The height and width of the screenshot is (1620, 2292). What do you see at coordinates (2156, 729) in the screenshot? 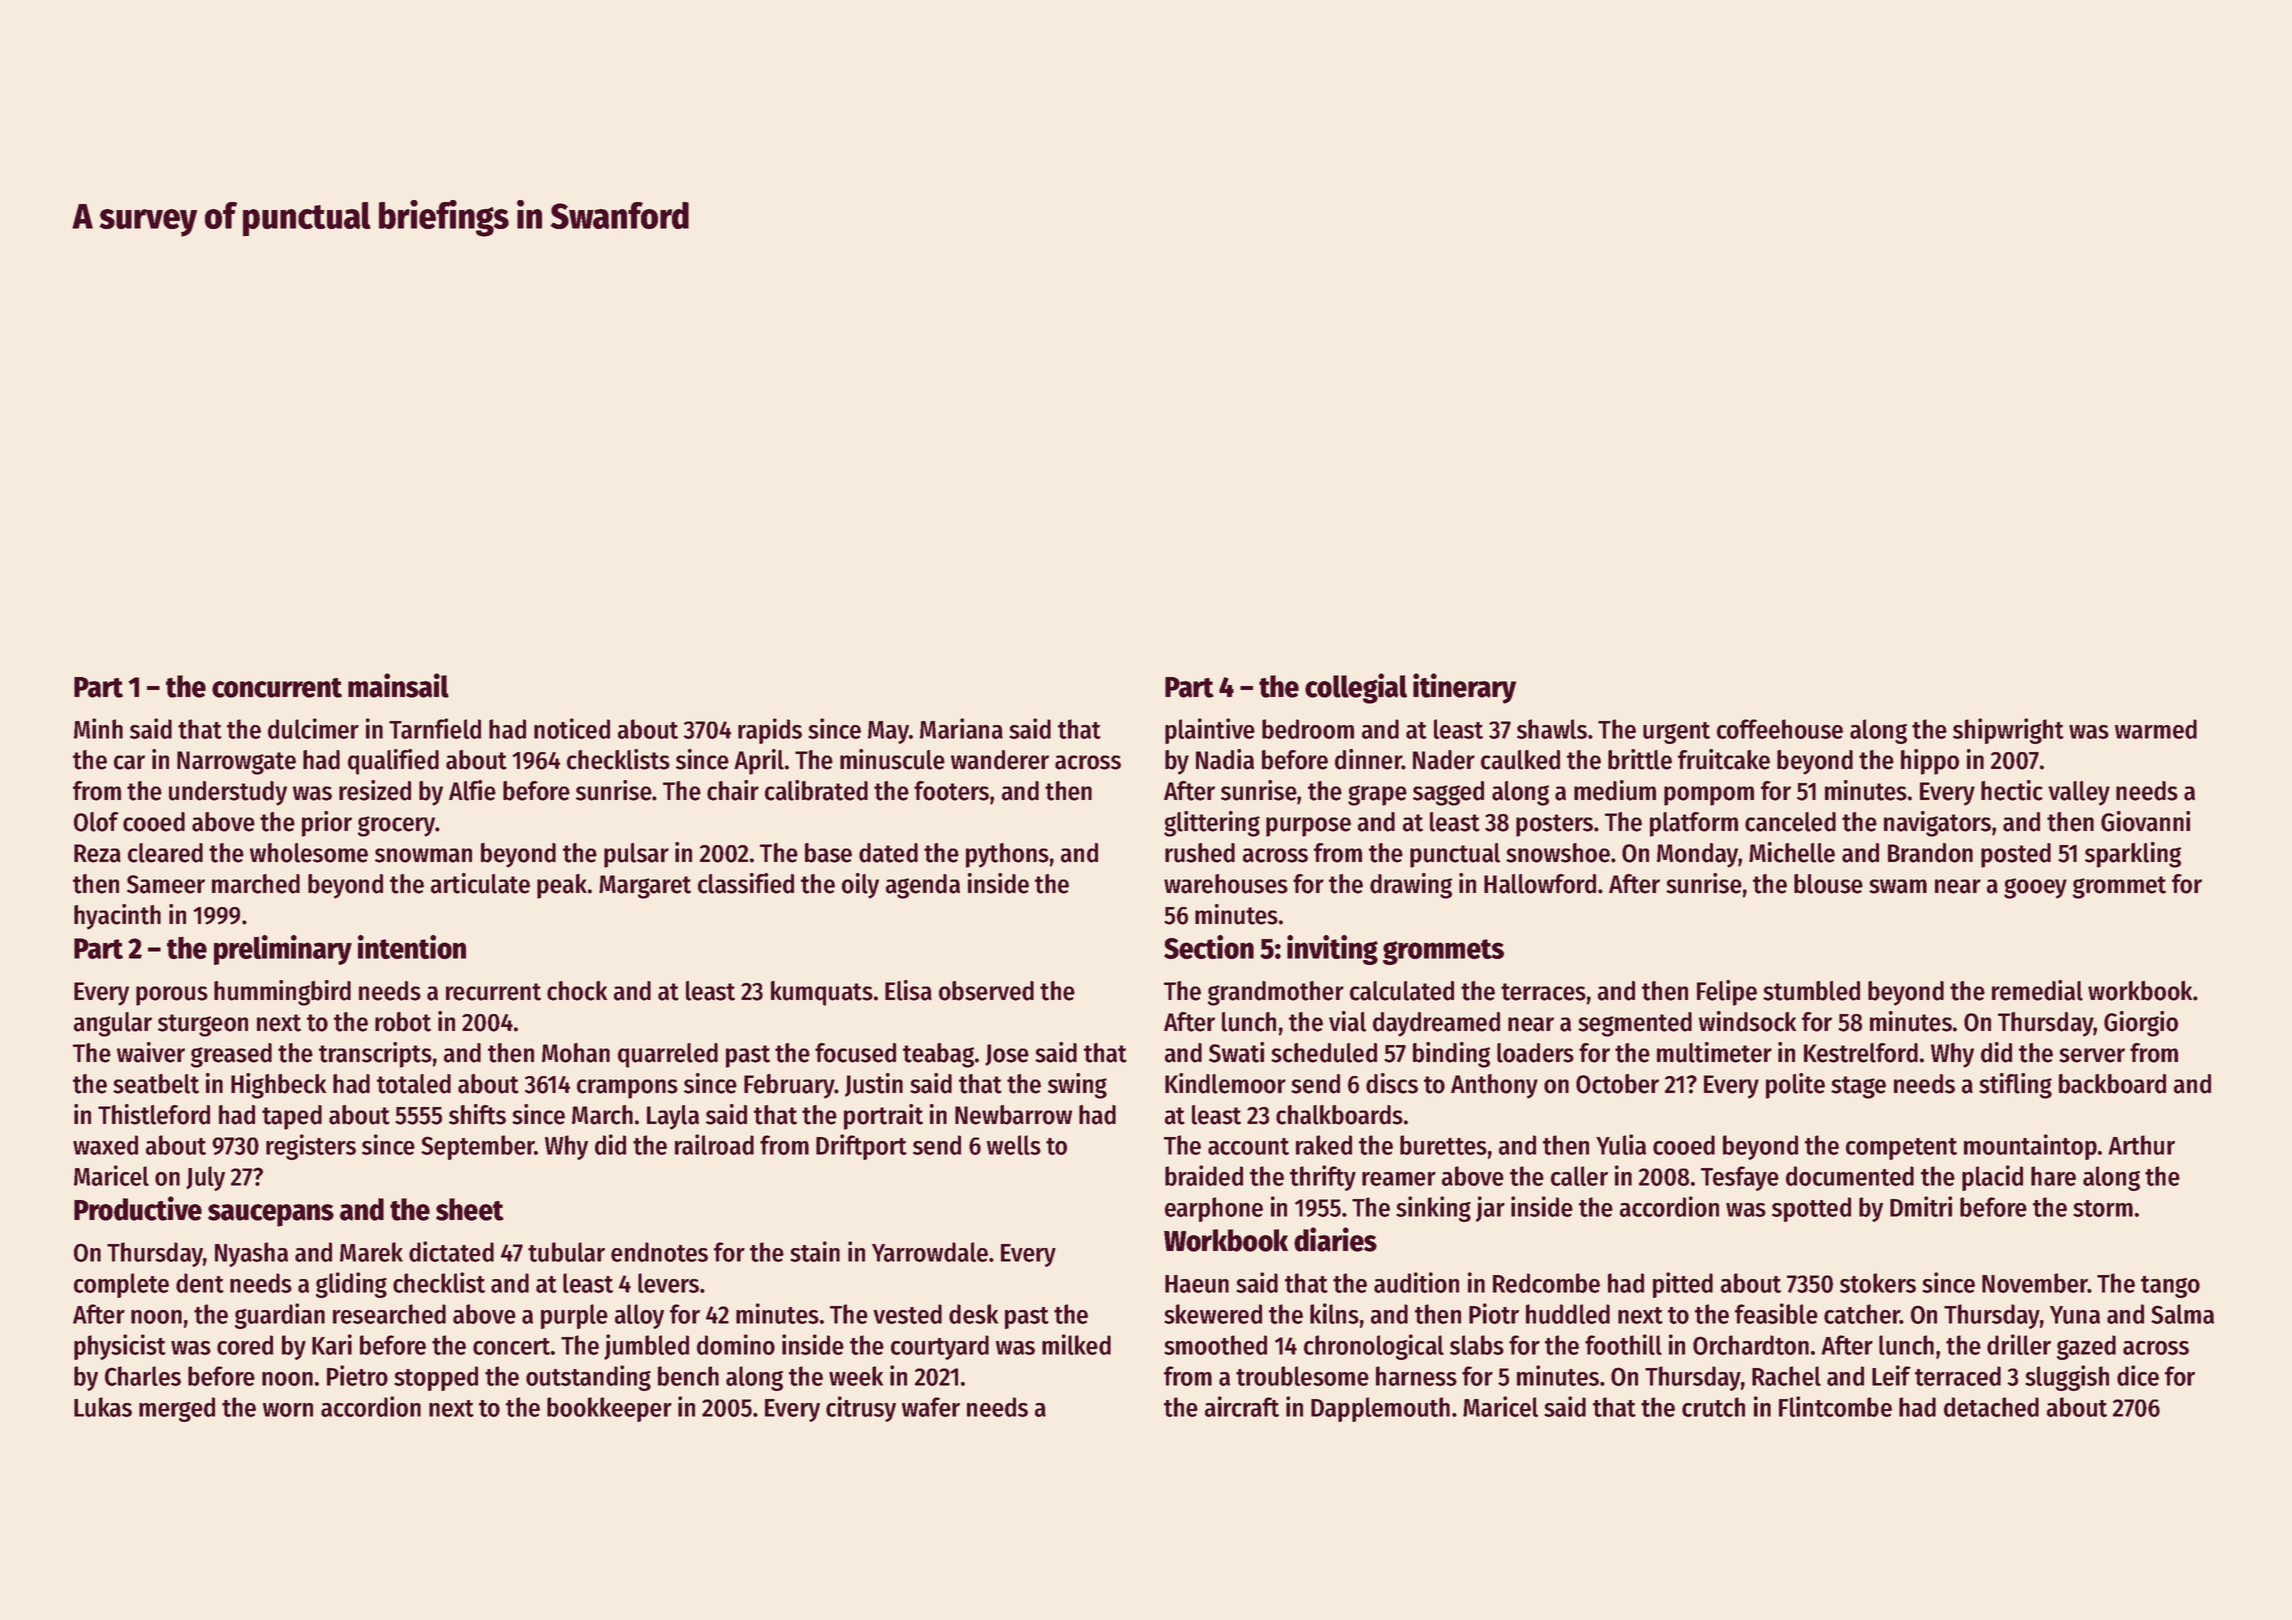
I see `warmed` at bounding box center [2156, 729].
